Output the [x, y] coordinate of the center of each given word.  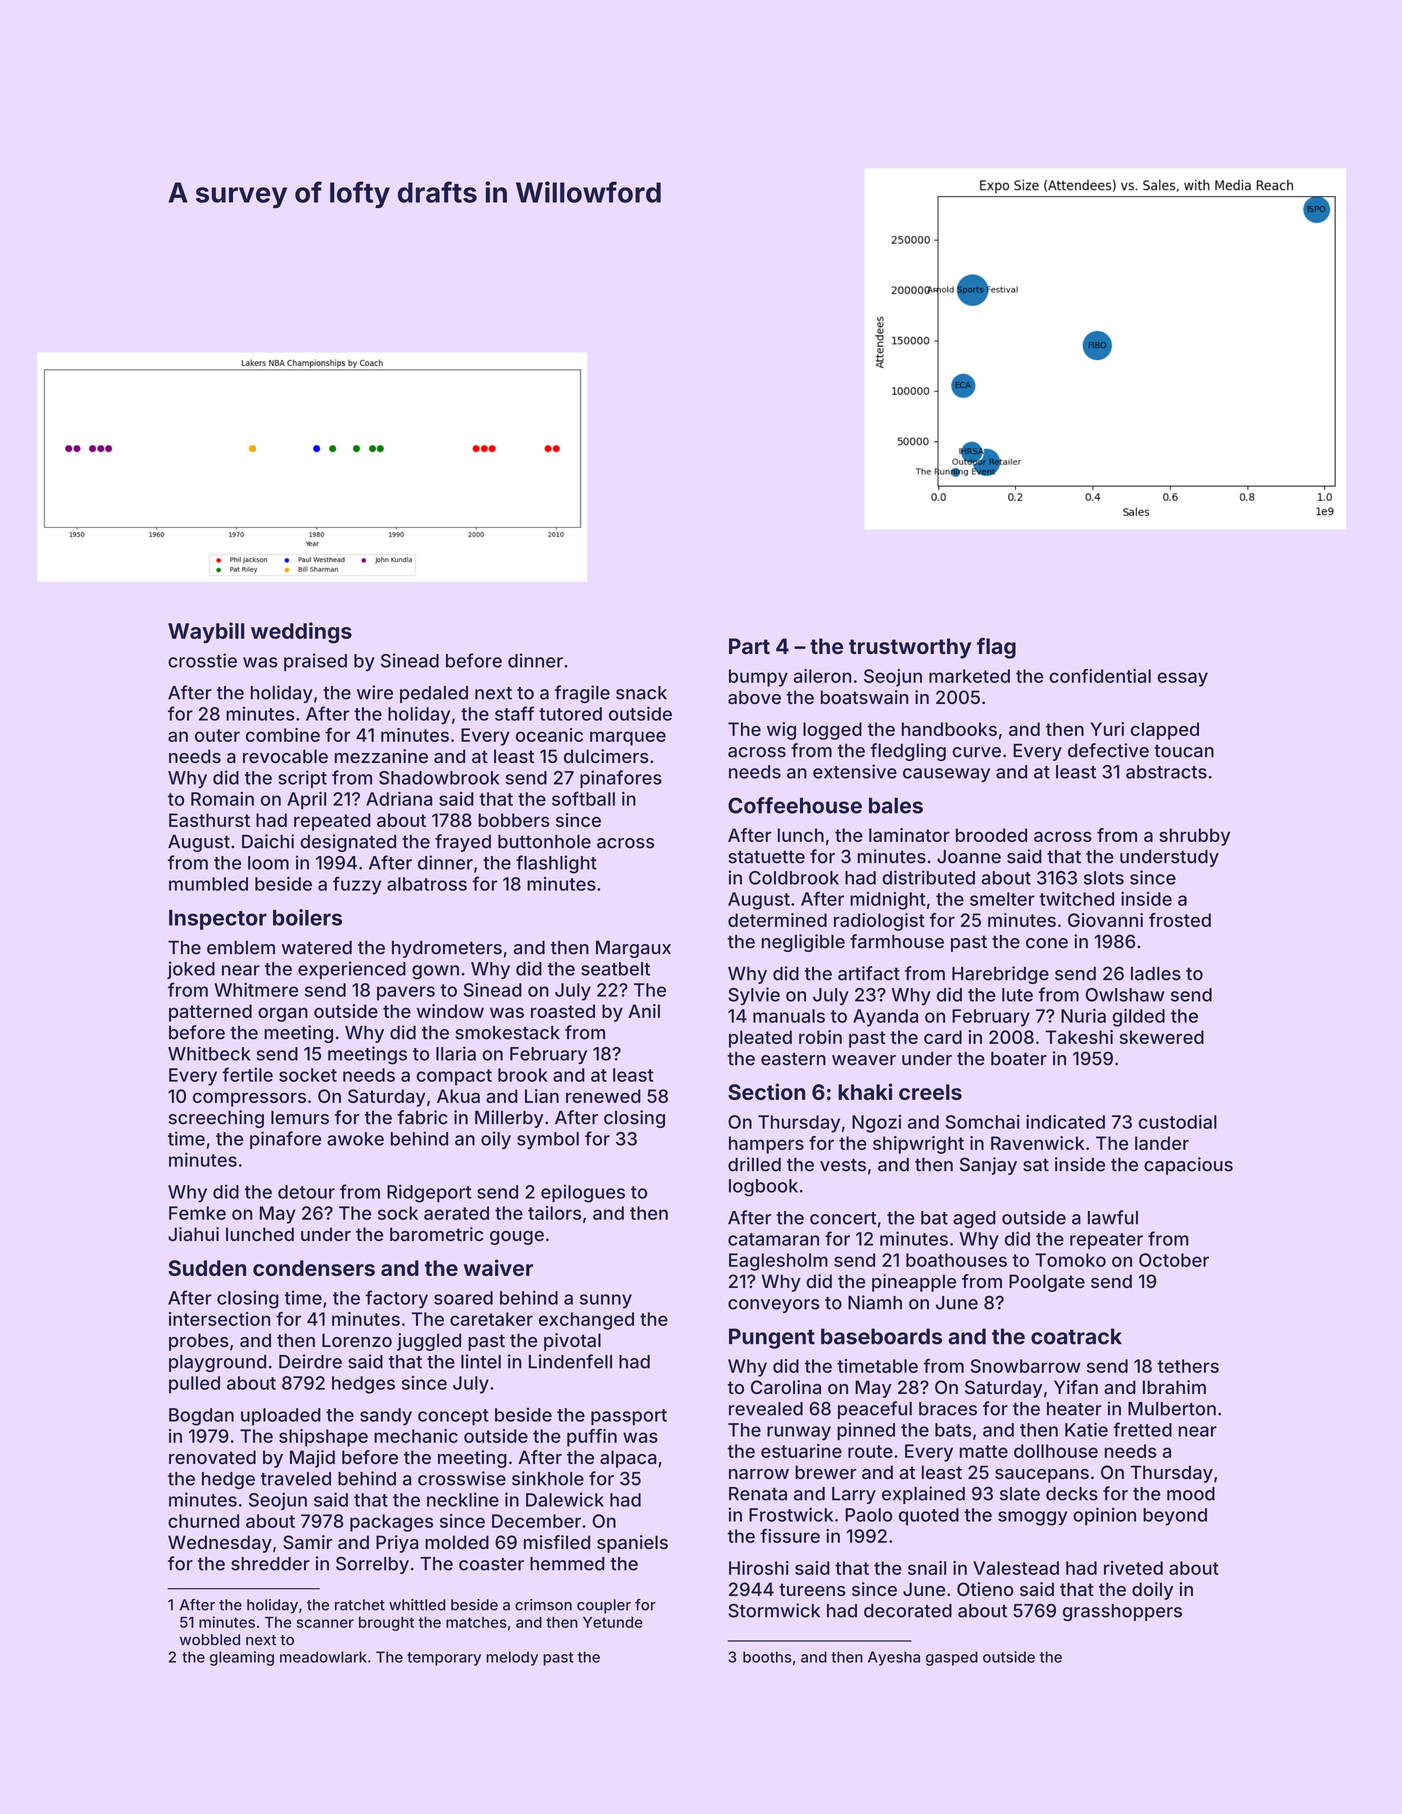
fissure [790, 1536]
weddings [301, 633]
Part [749, 646]
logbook [763, 1188]
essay [1182, 679]
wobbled [210, 1640]
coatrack [1076, 1336]
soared [463, 1298]
